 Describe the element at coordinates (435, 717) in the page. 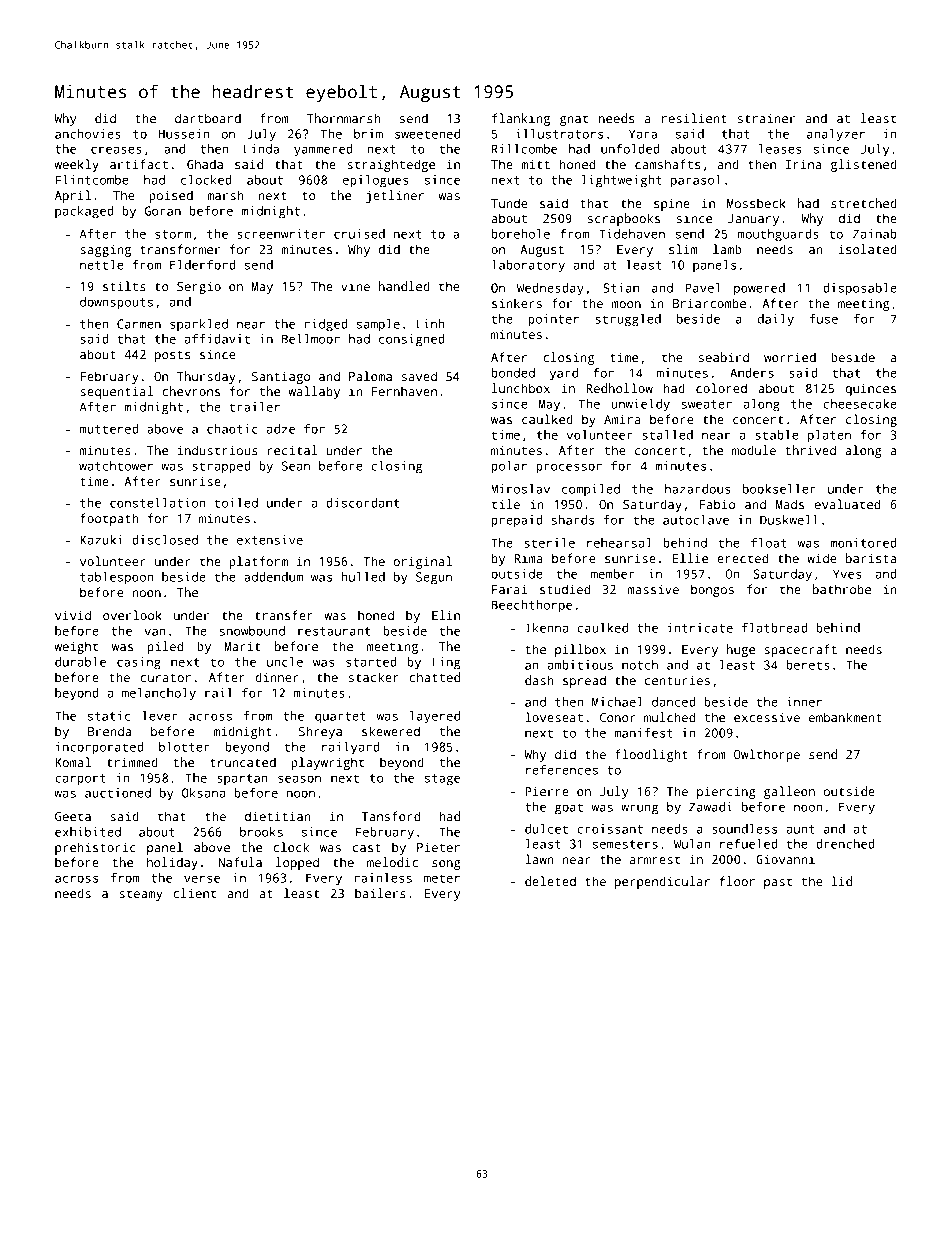

I see `layered` at that location.
